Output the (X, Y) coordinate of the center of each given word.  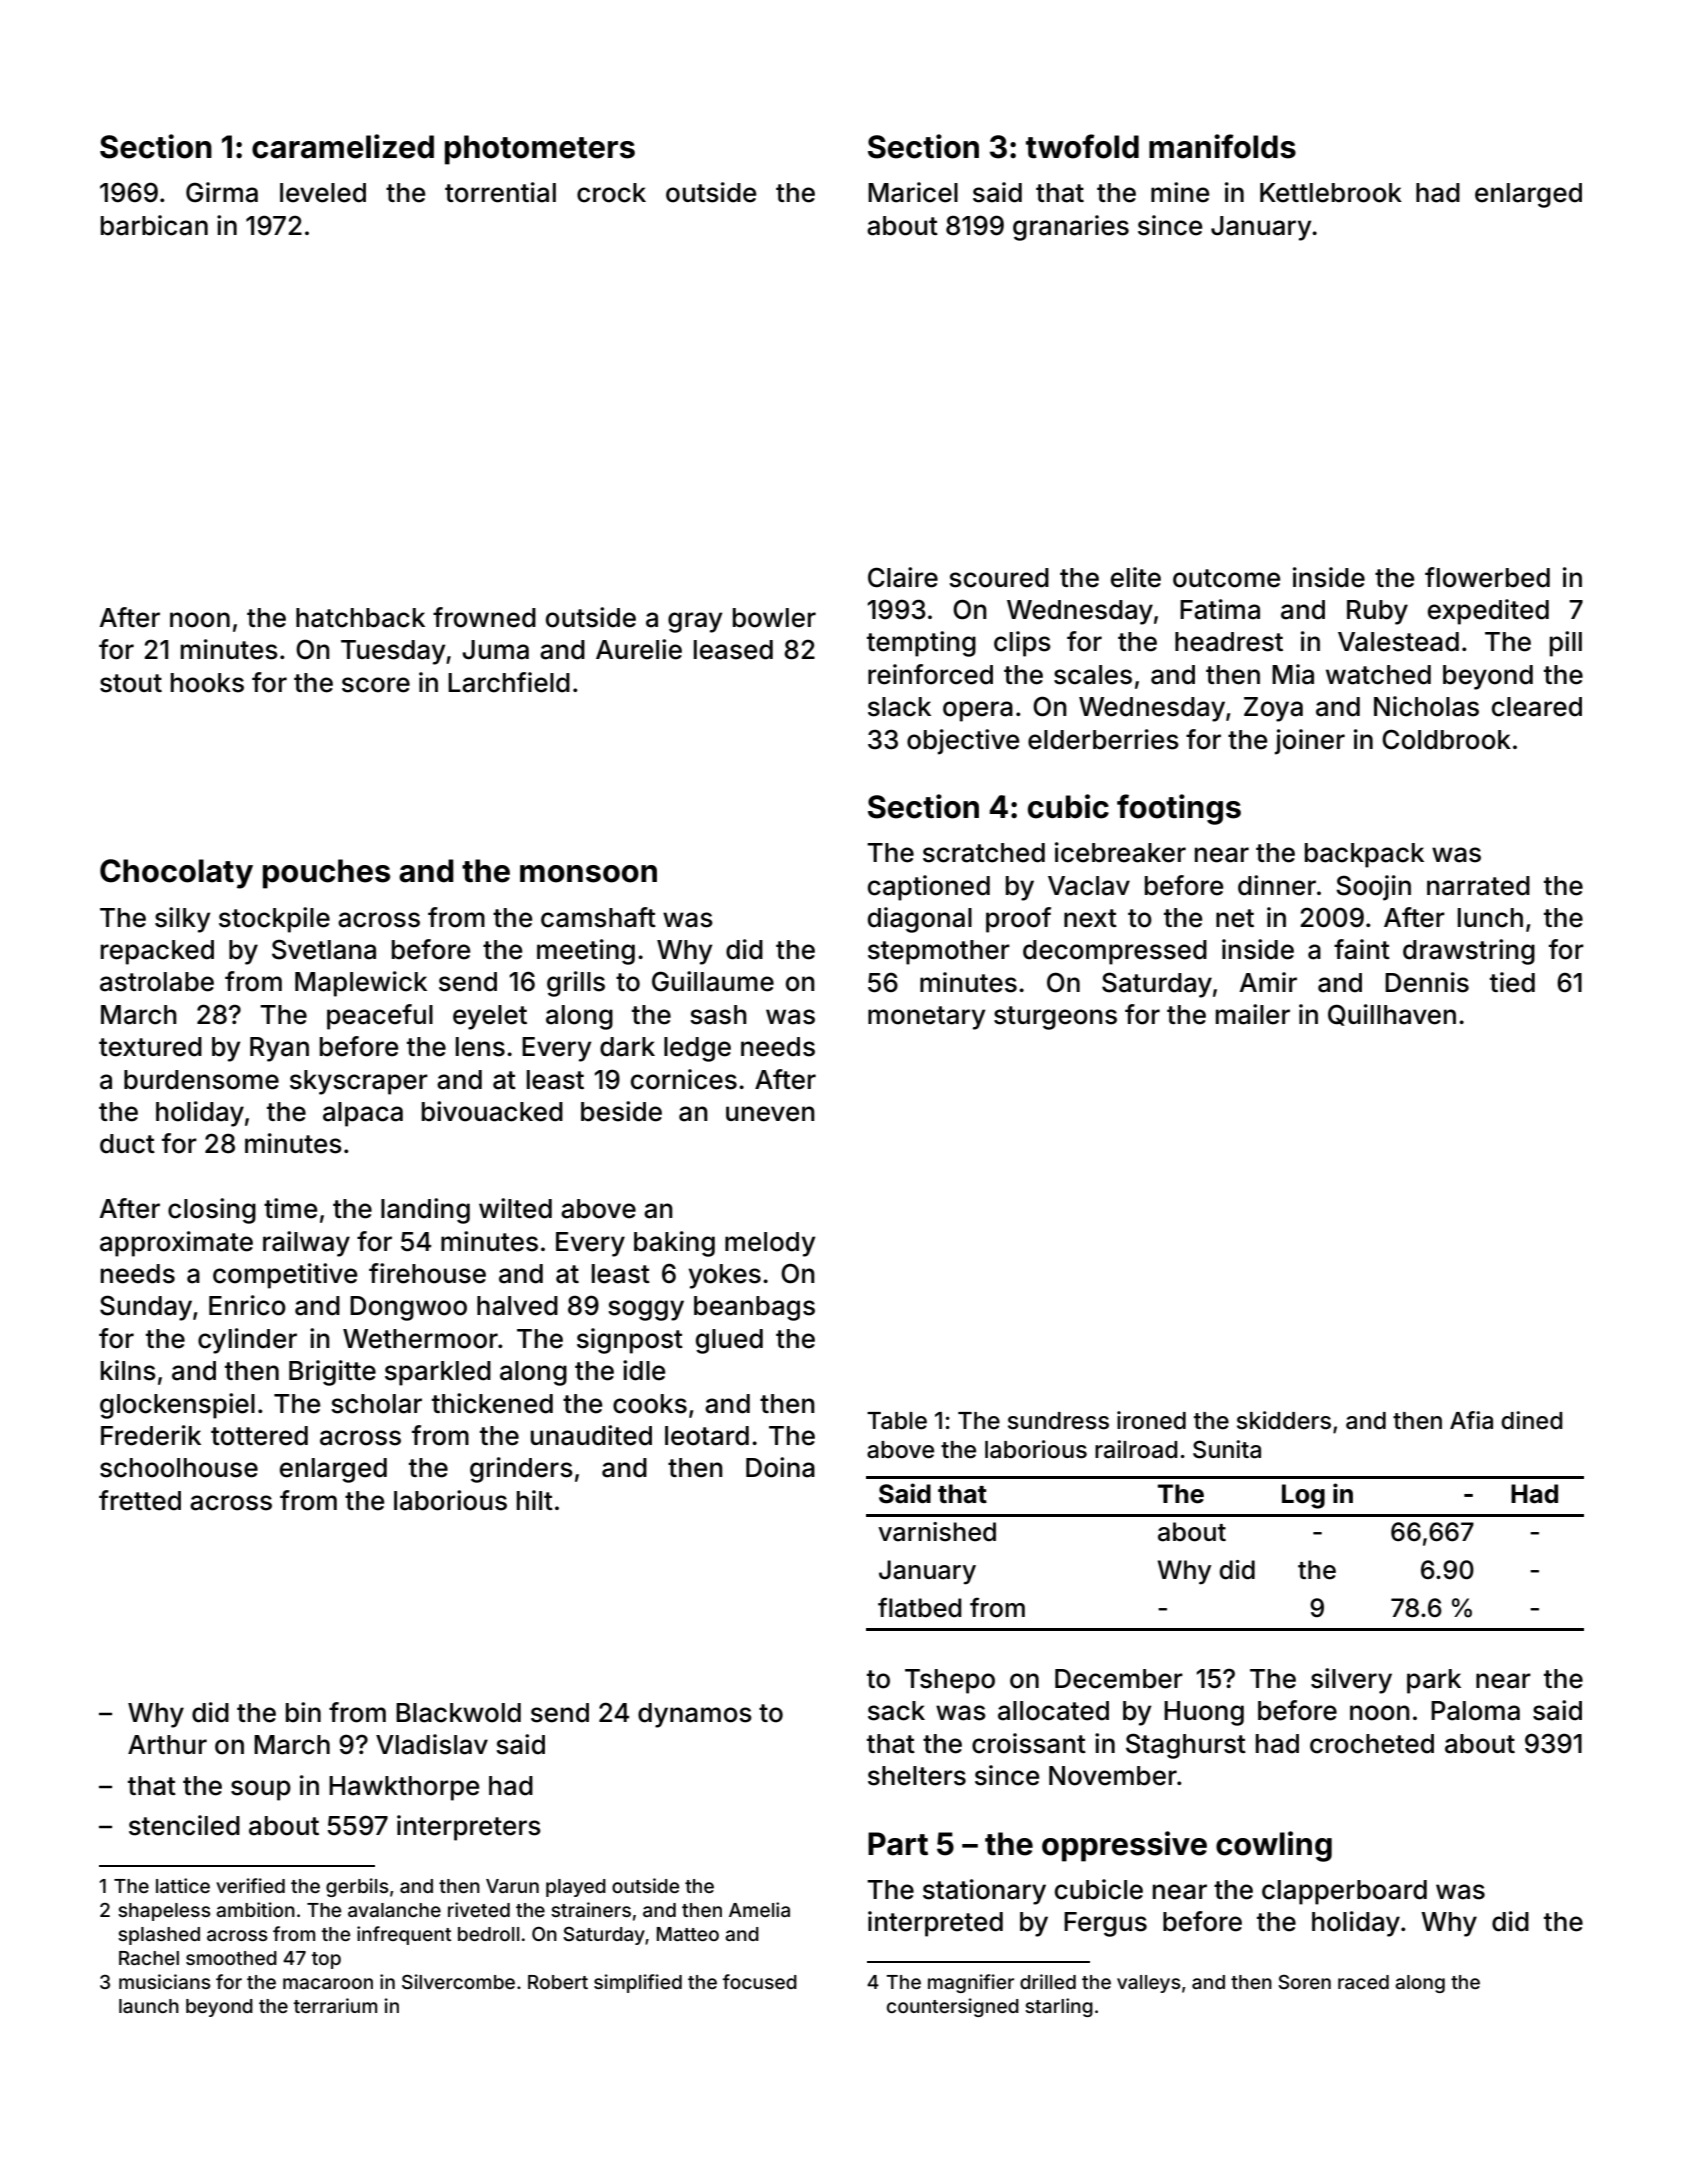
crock (611, 193)
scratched (984, 853)
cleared (1537, 707)
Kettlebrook (1331, 193)
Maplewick (361, 984)
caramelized (343, 146)
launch (149, 2006)
